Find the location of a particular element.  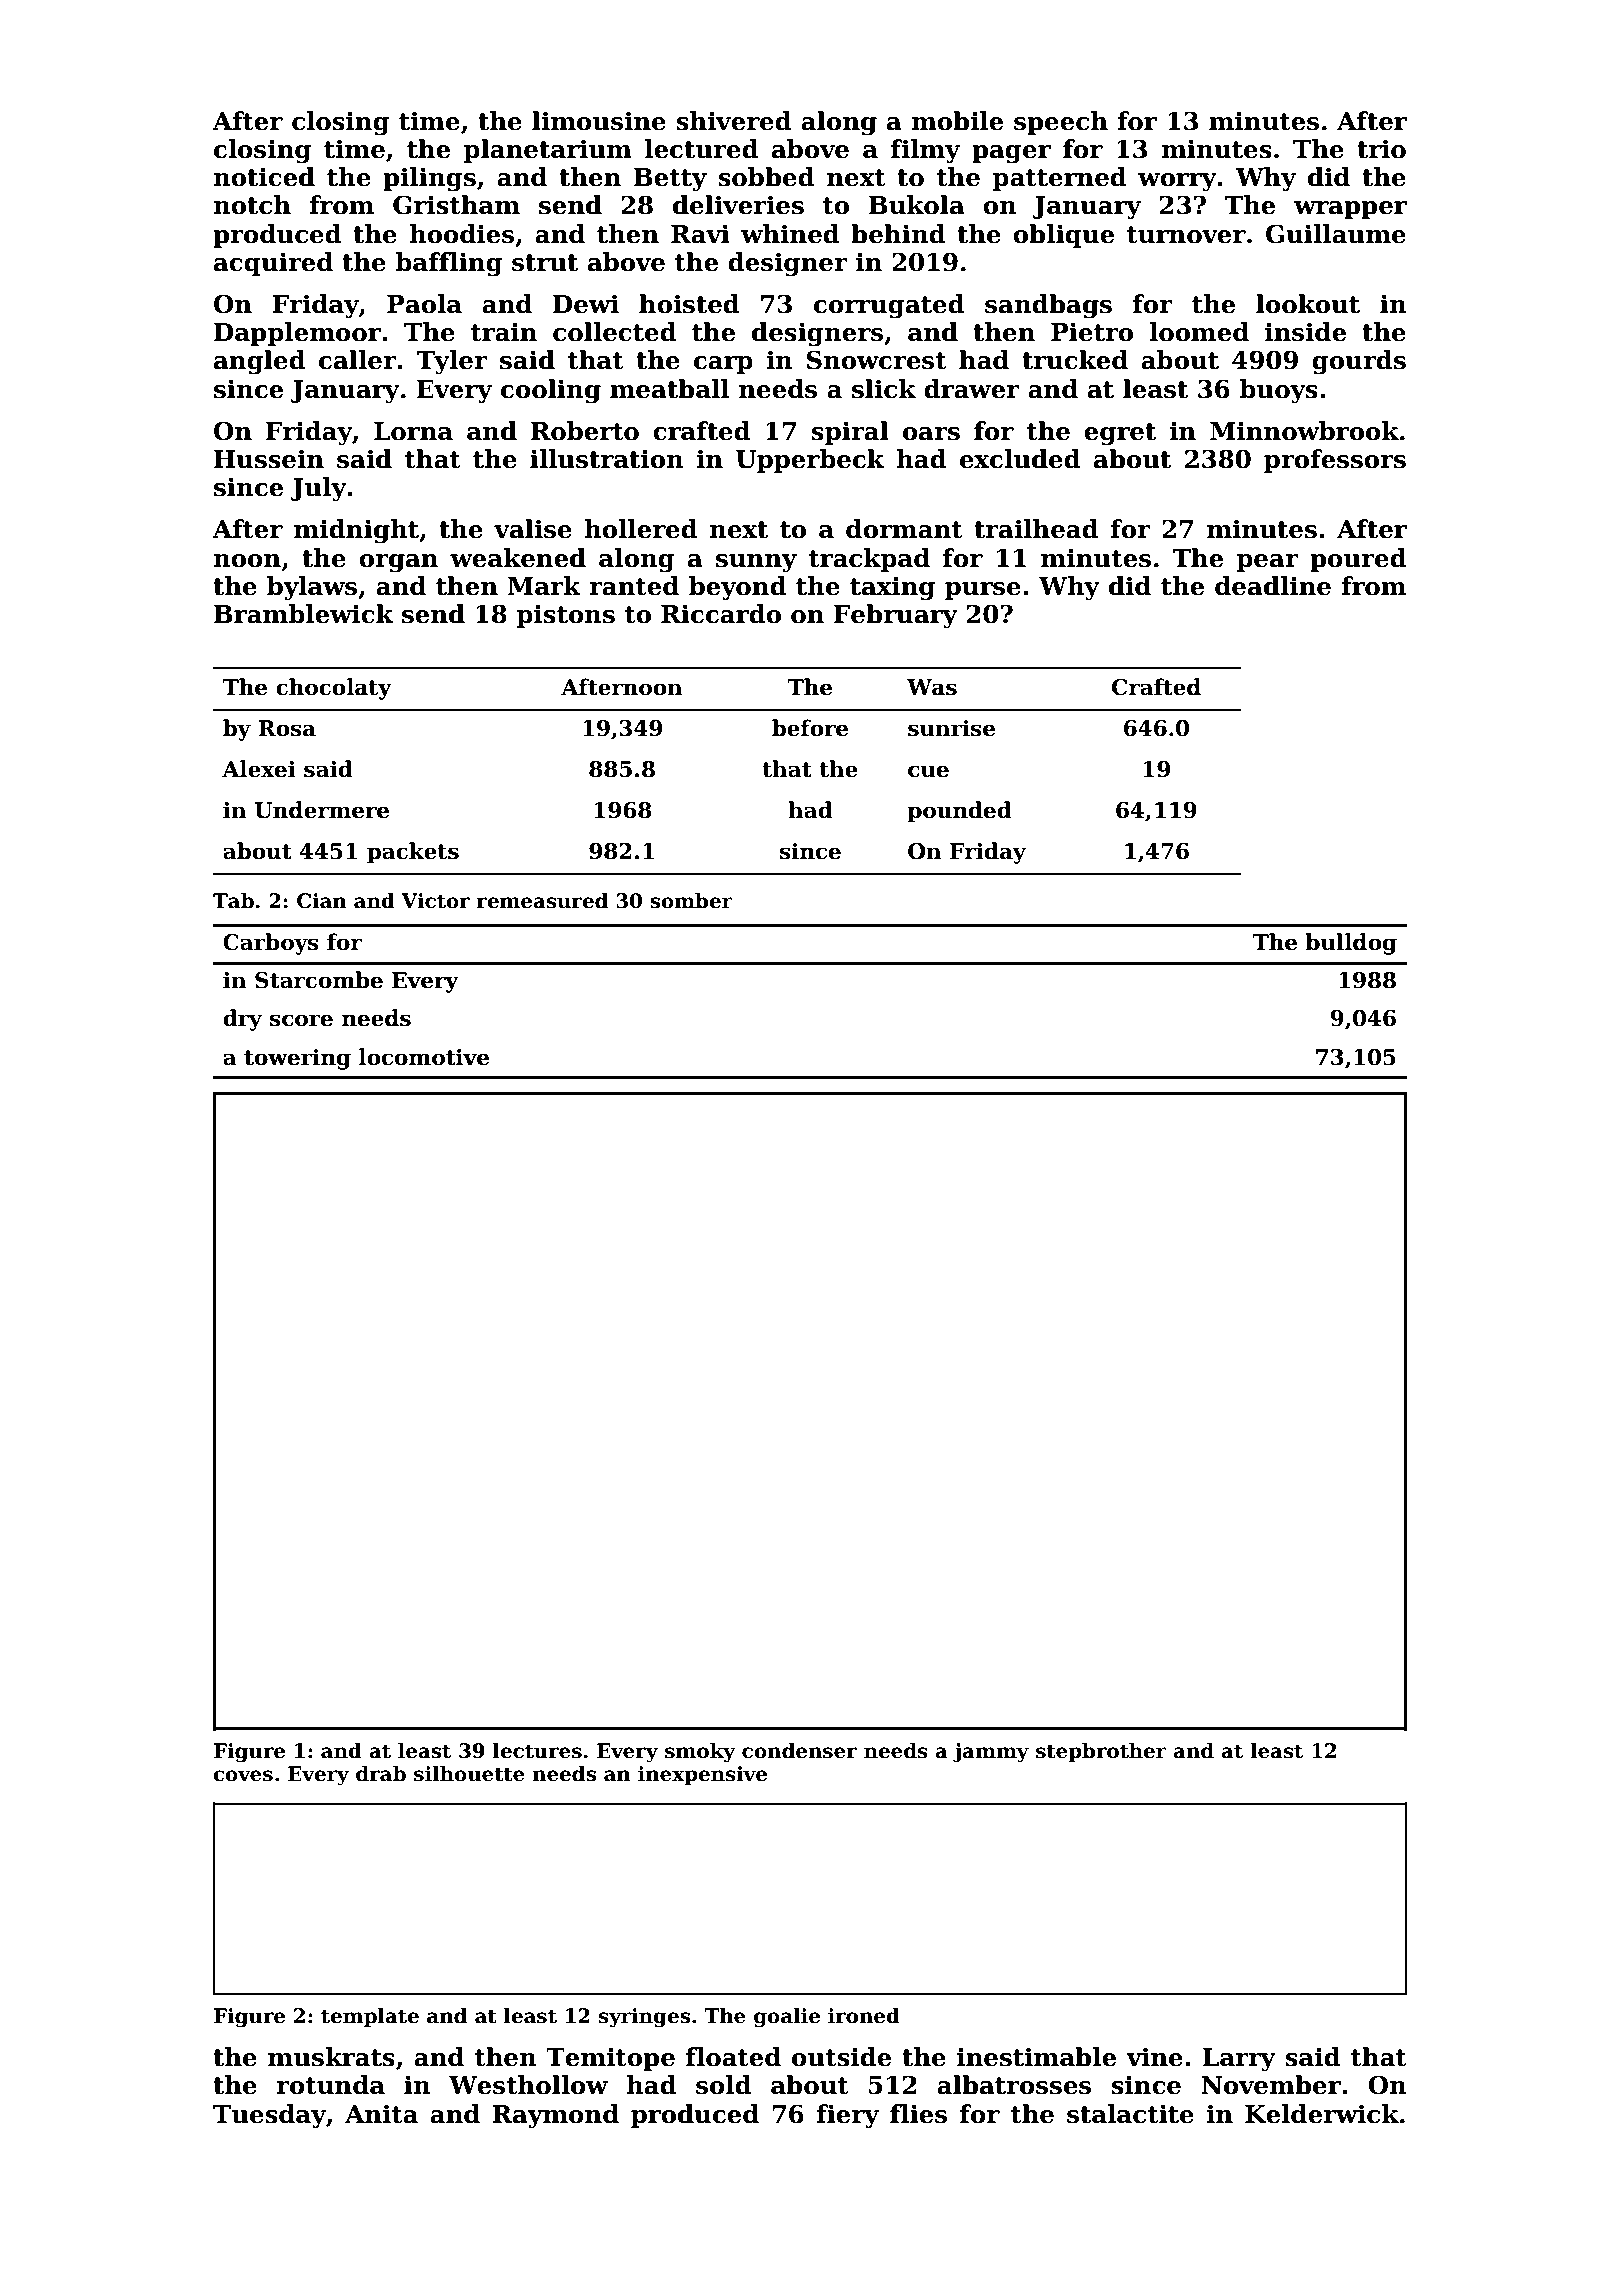

stalactite is located at coordinates (1130, 2114).
